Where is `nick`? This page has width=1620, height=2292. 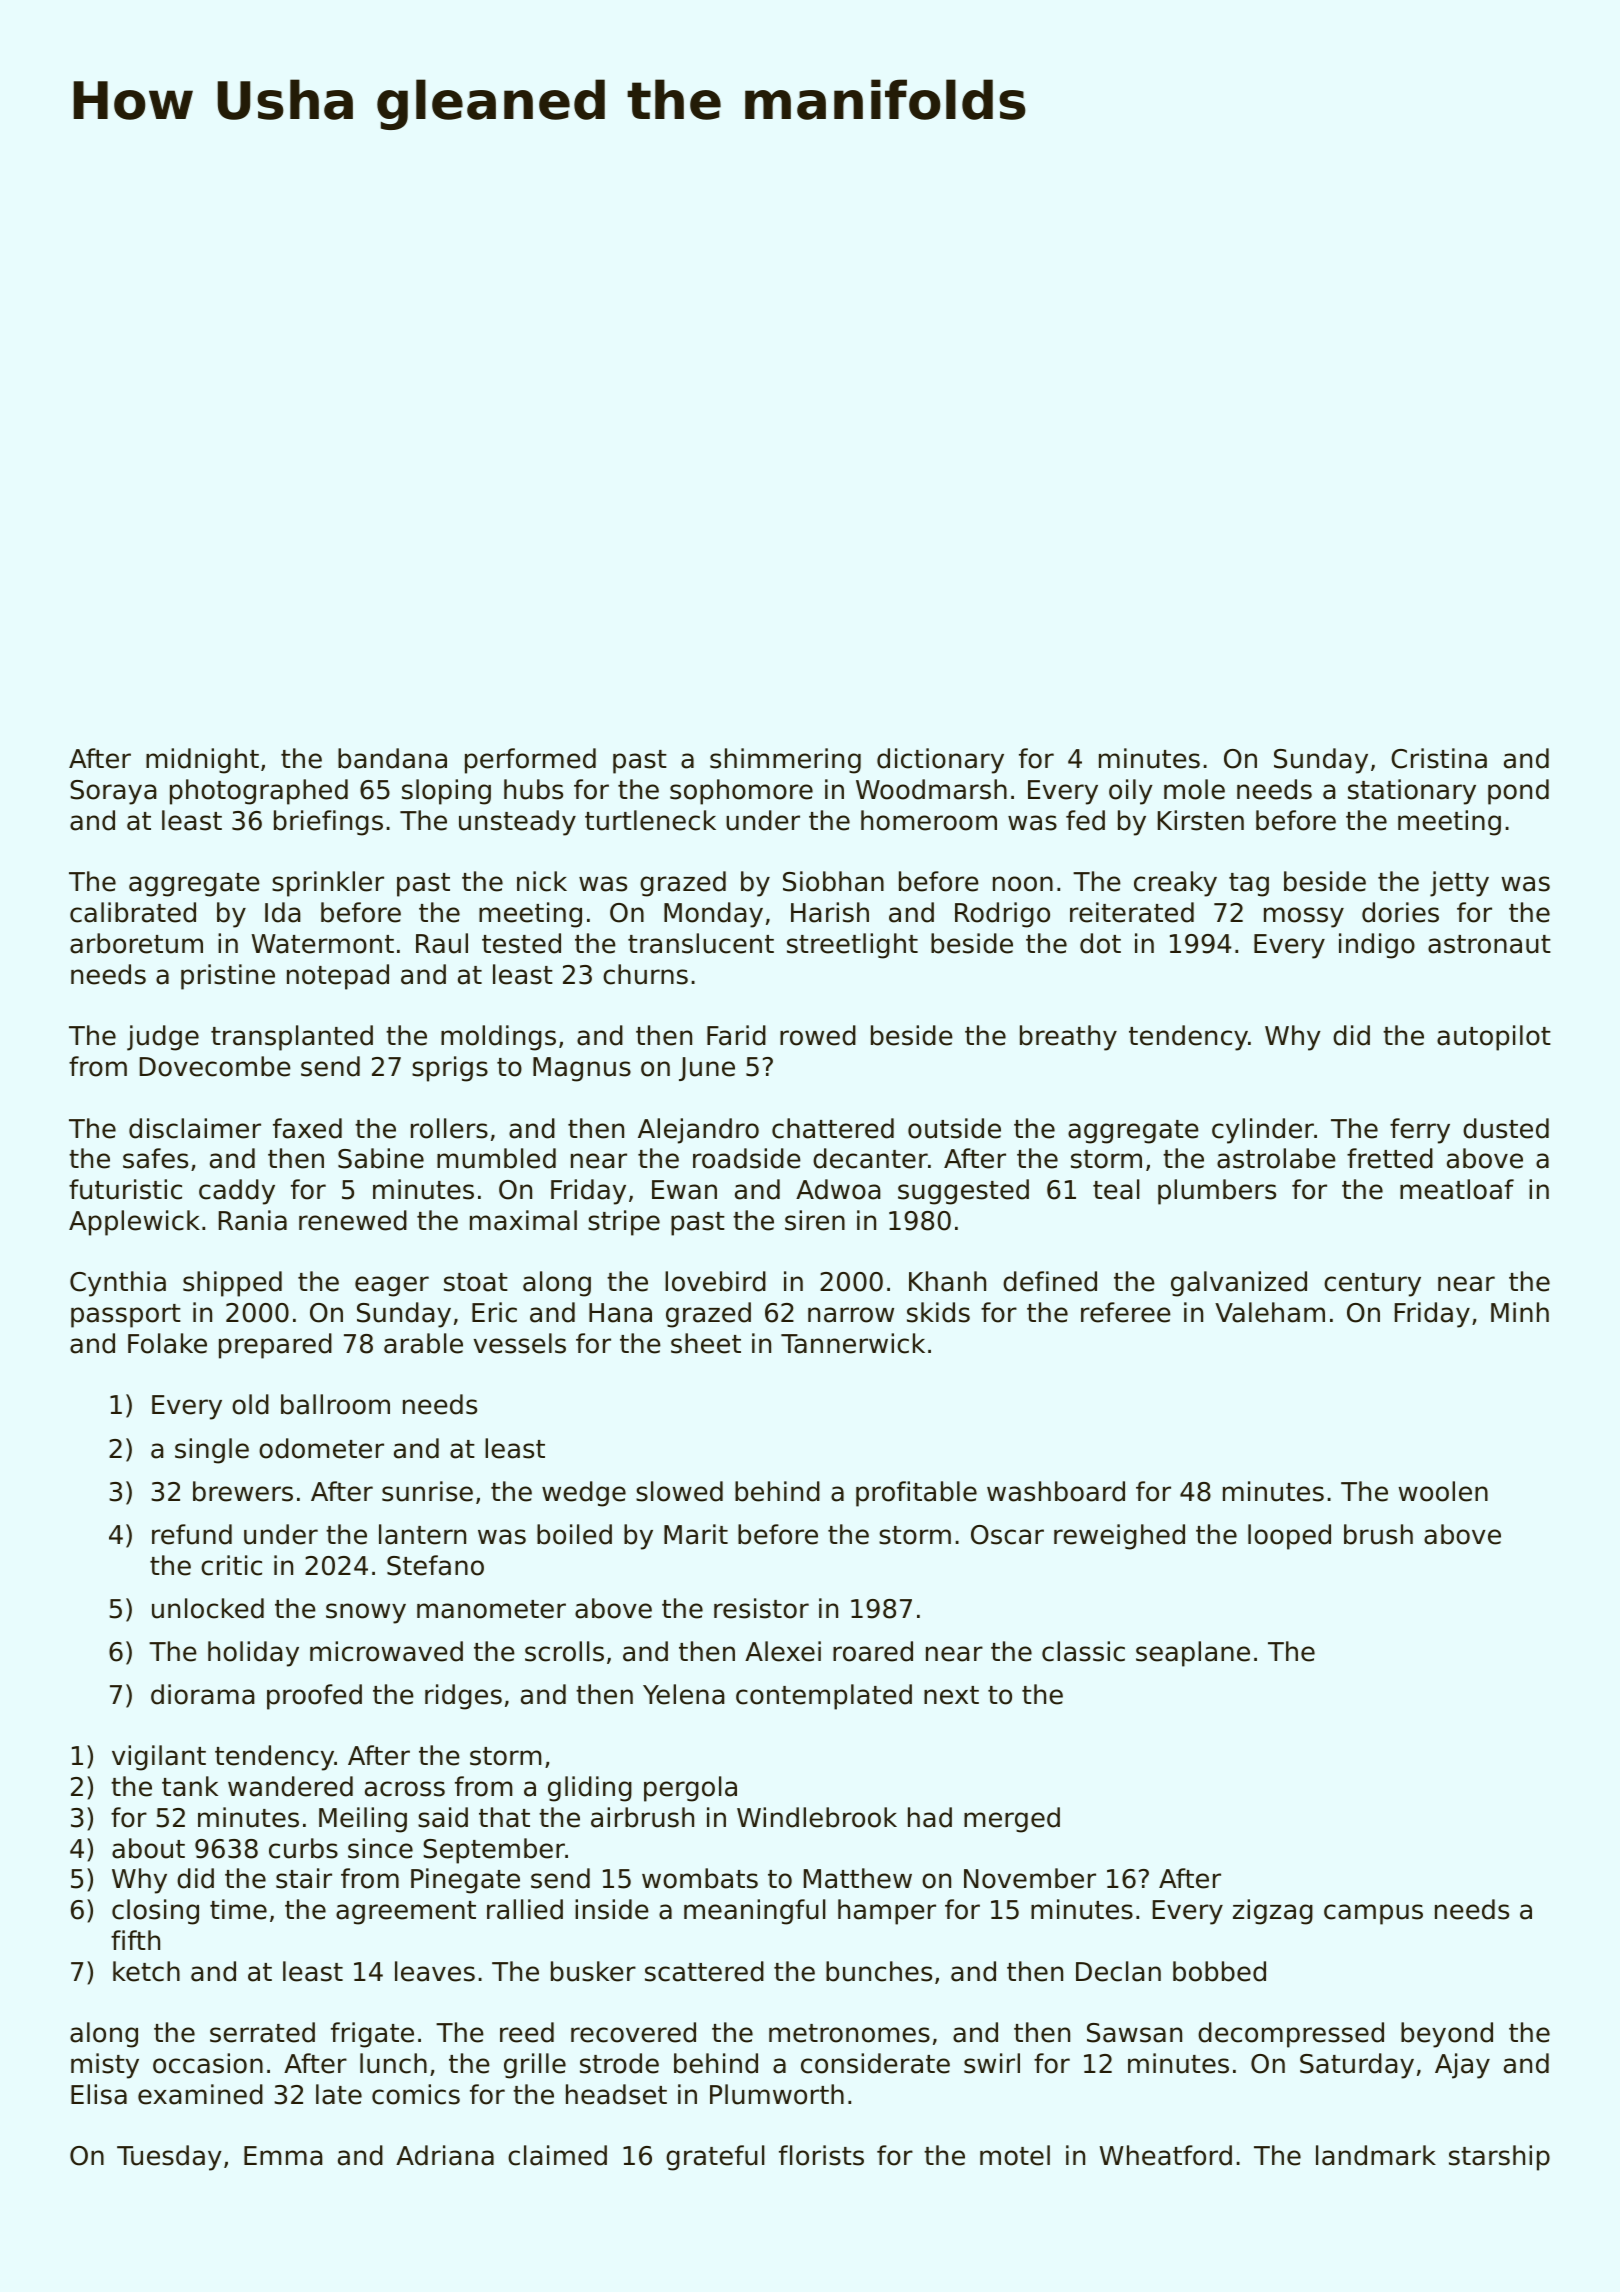
nick is located at coordinates (542, 881).
